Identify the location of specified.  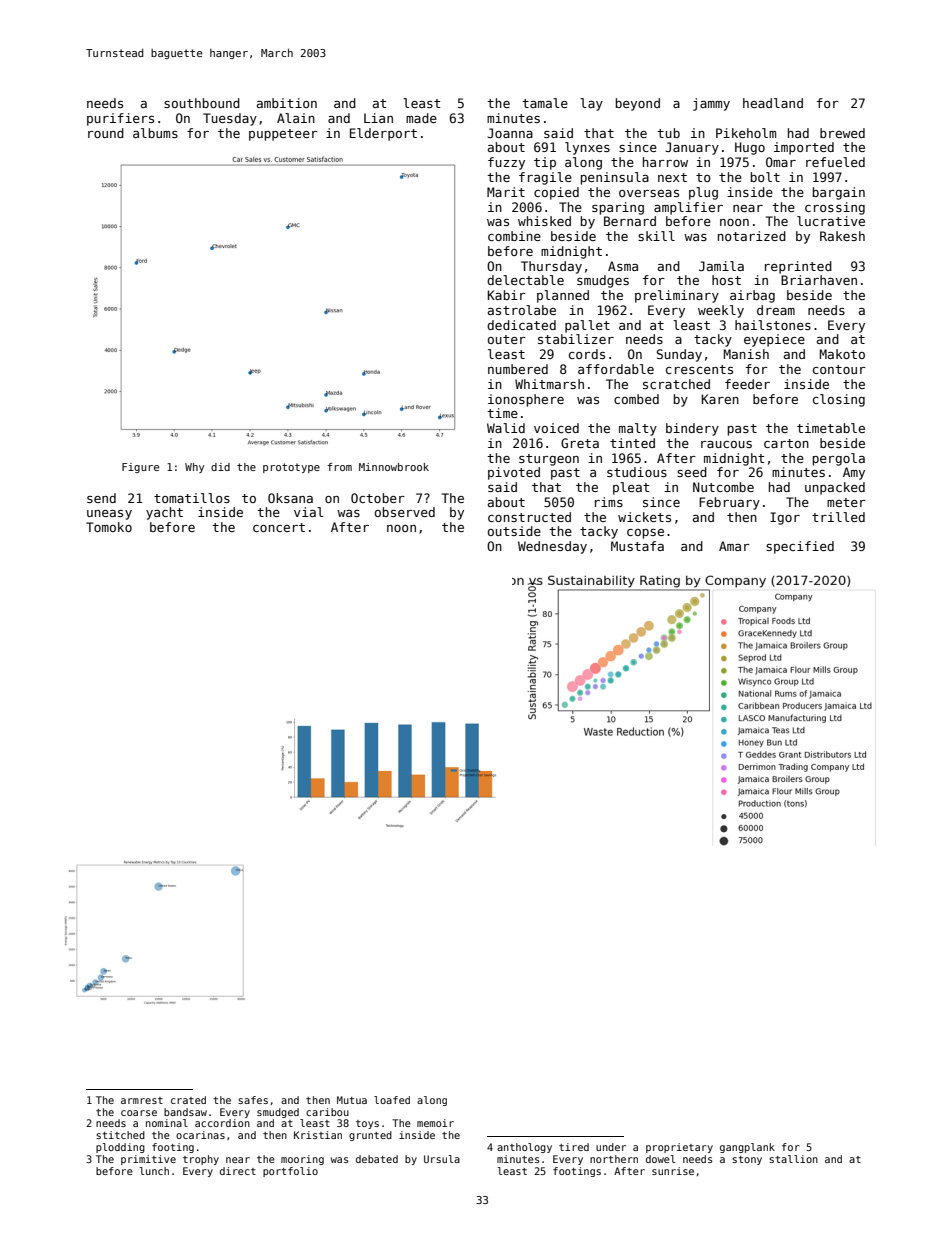
(800, 547).
